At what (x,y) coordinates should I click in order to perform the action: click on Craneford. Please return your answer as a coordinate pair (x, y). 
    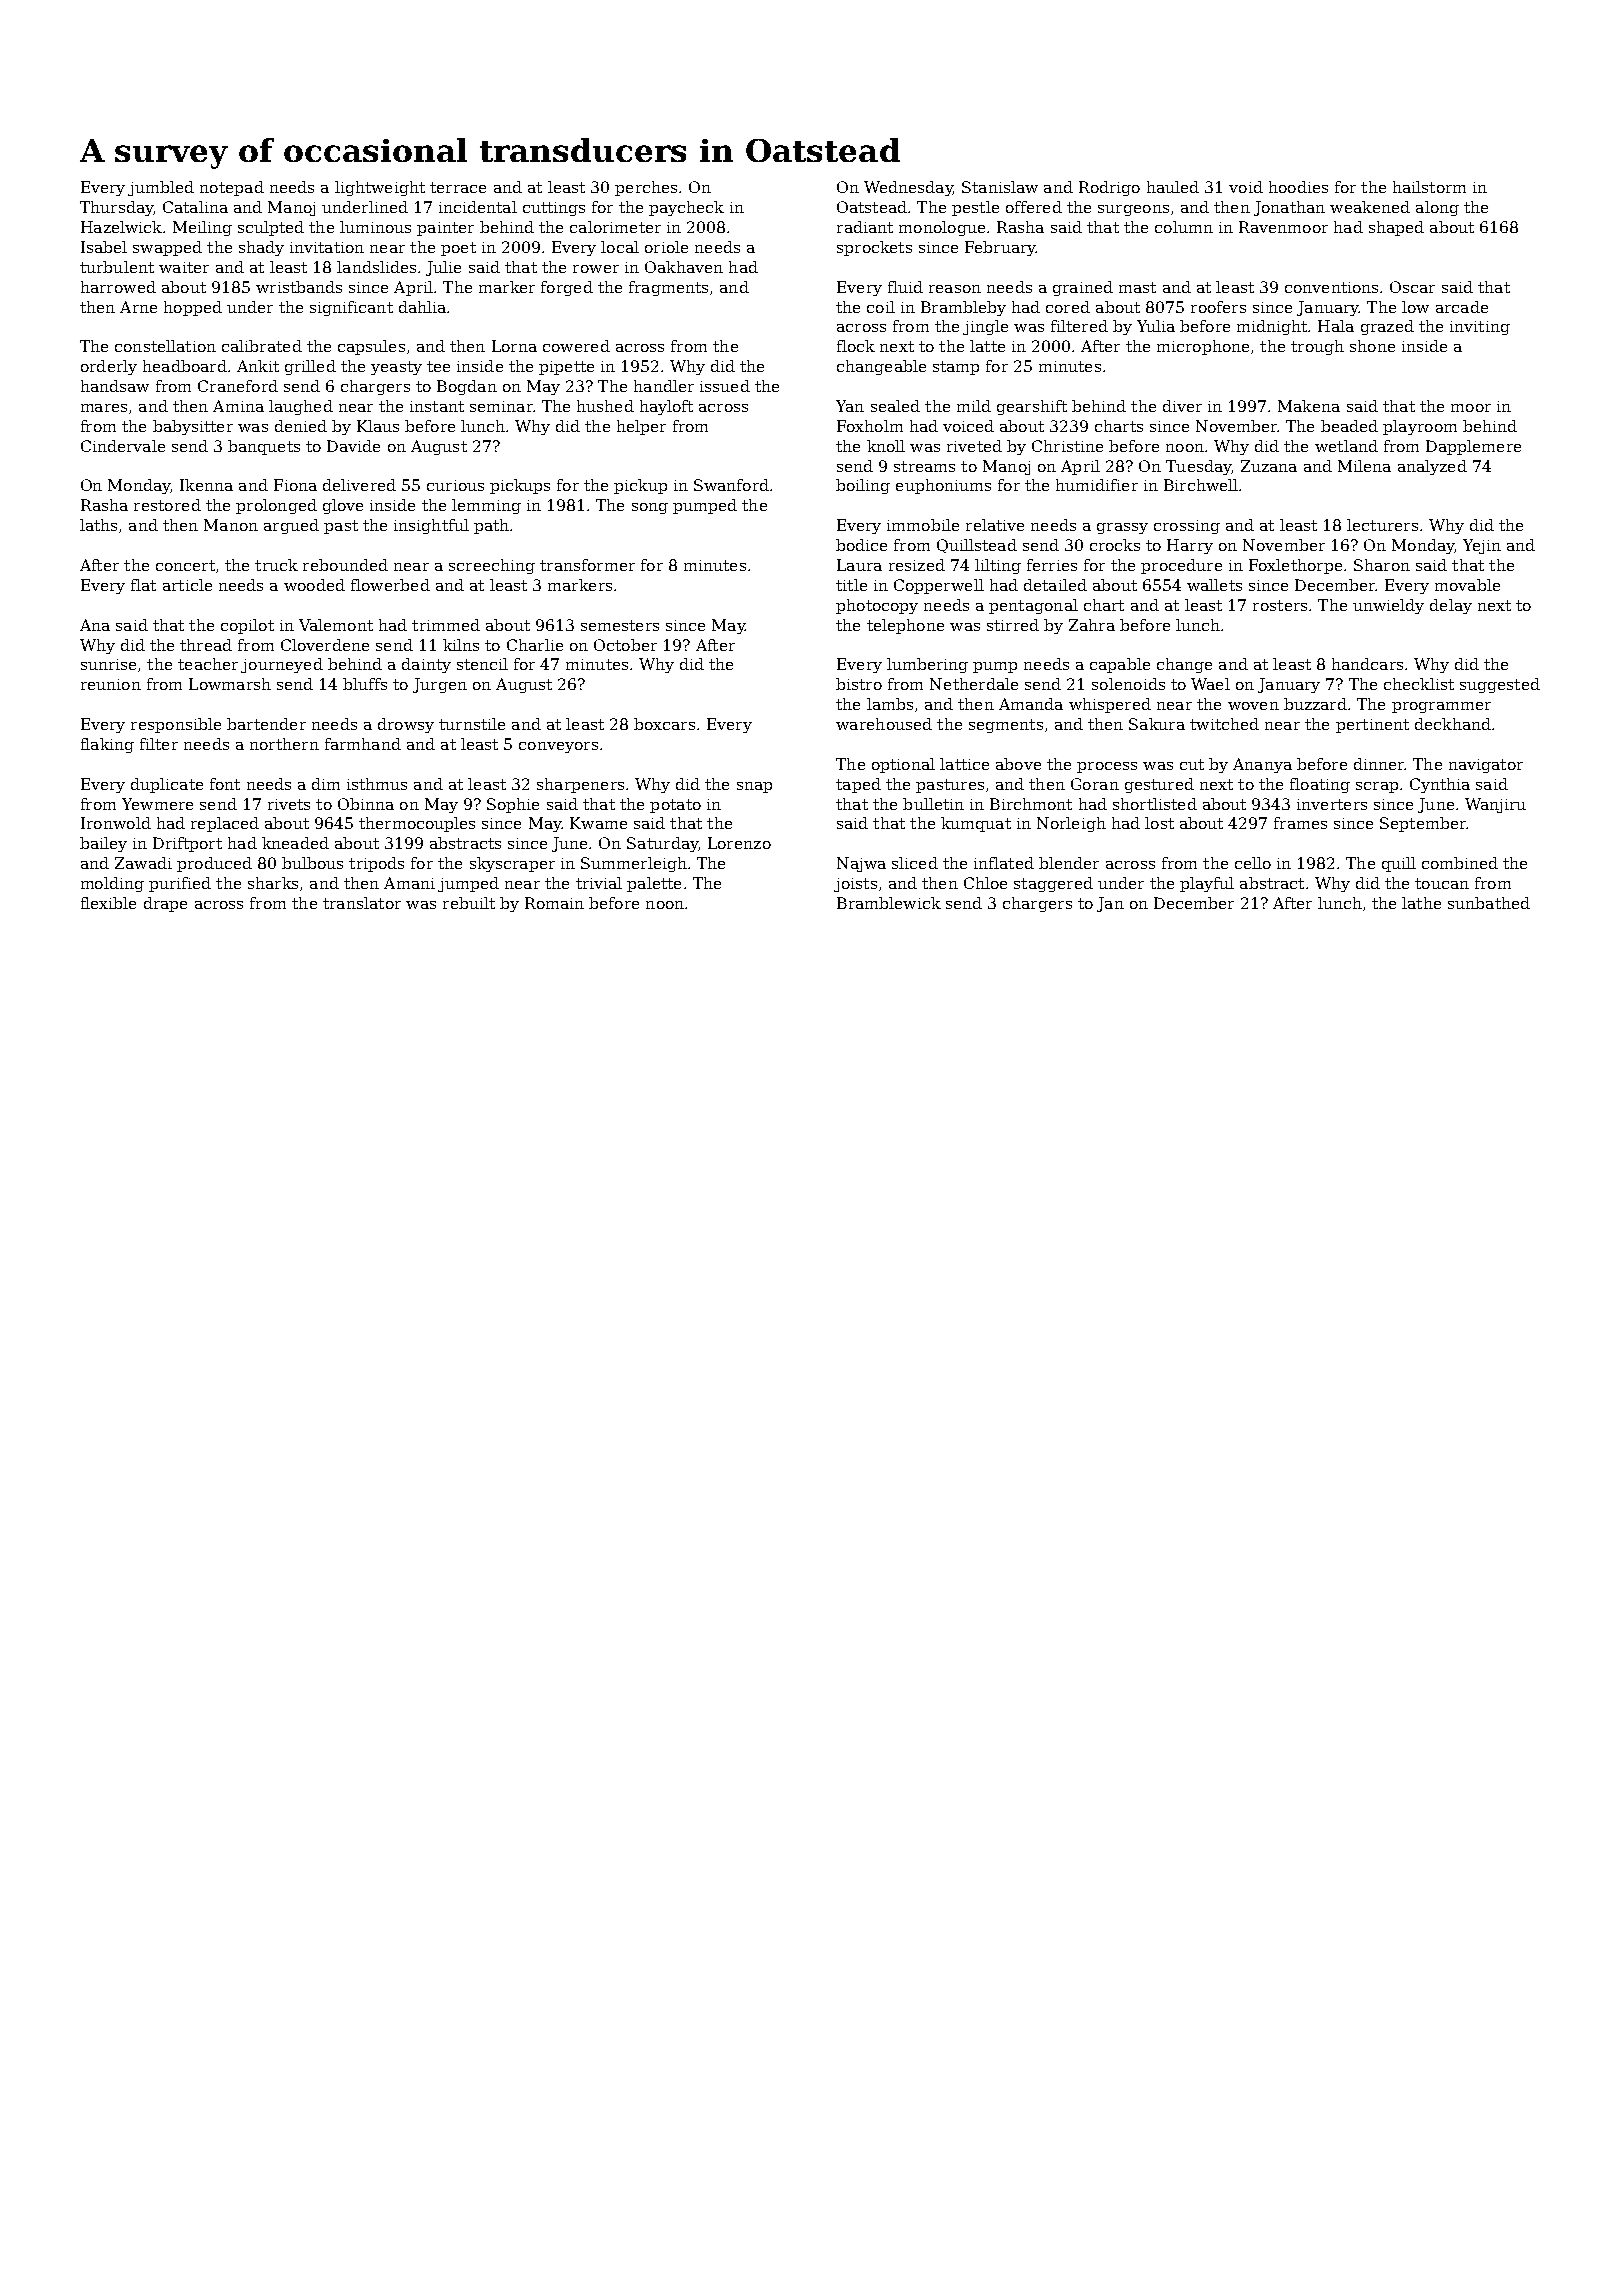
    Looking at the image, I should click on (238, 386).
